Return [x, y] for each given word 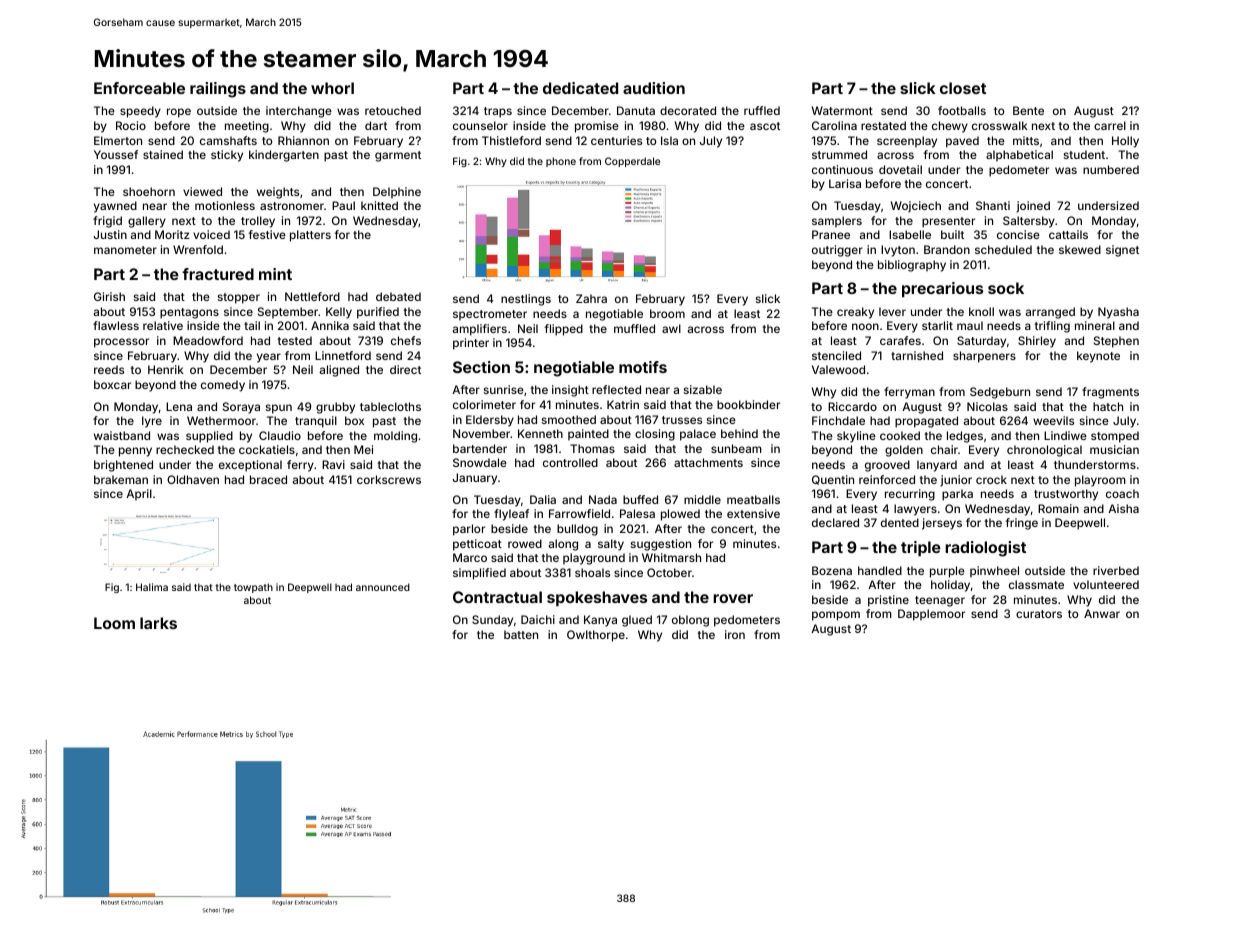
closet [963, 88]
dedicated [580, 88]
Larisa [845, 183]
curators [1039, 614]
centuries [616, 140]
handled [880, 570]
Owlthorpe [596, 636]
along [563, 545]
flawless [116, 325]
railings [218, 90]
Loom [114, 623]
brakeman [121, 479]
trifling [1052, 327]
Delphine [397, 193]
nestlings [526, 300]
